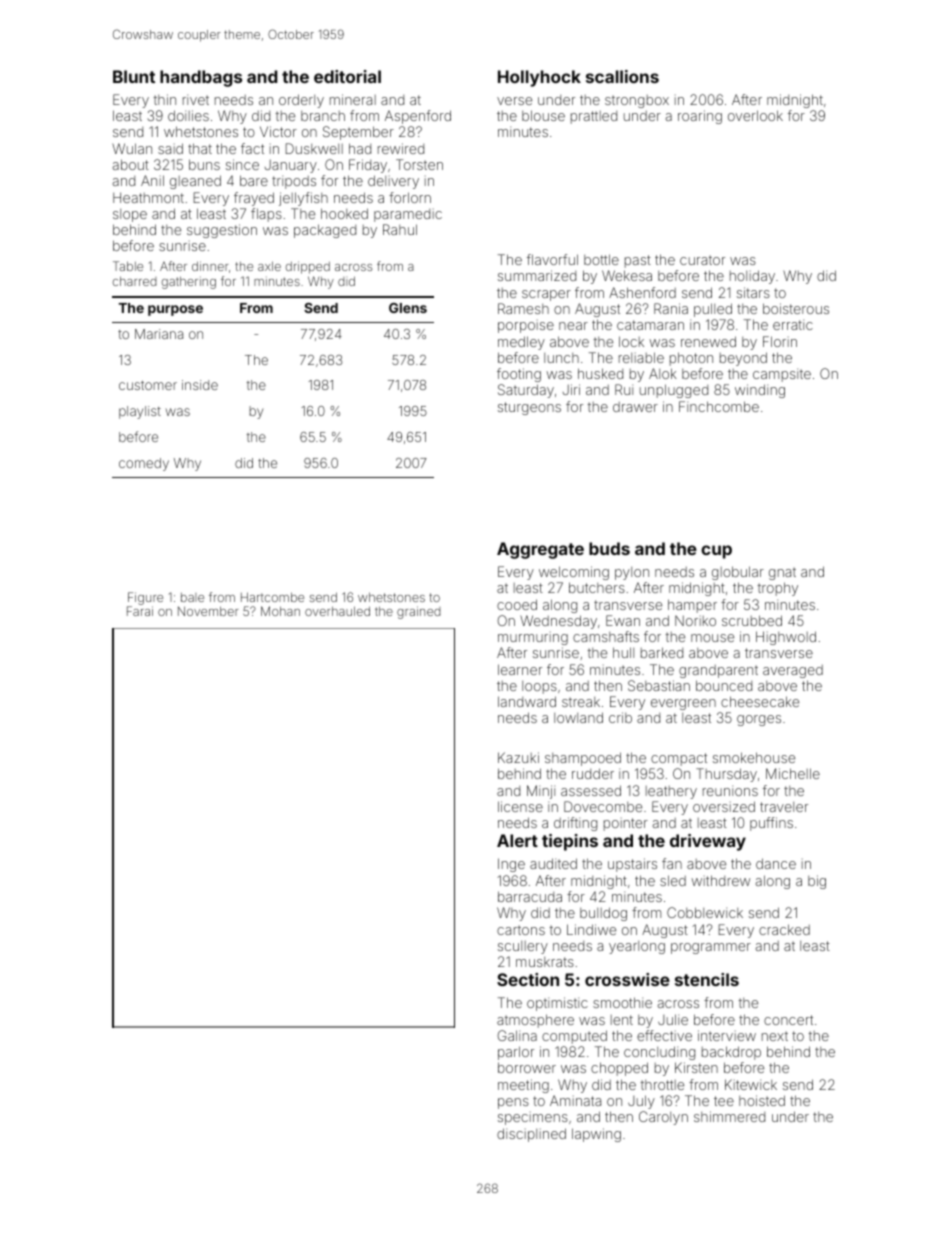  Describe the element at coordinates (793, 773) in the image. I see `Michelle` at that location.
